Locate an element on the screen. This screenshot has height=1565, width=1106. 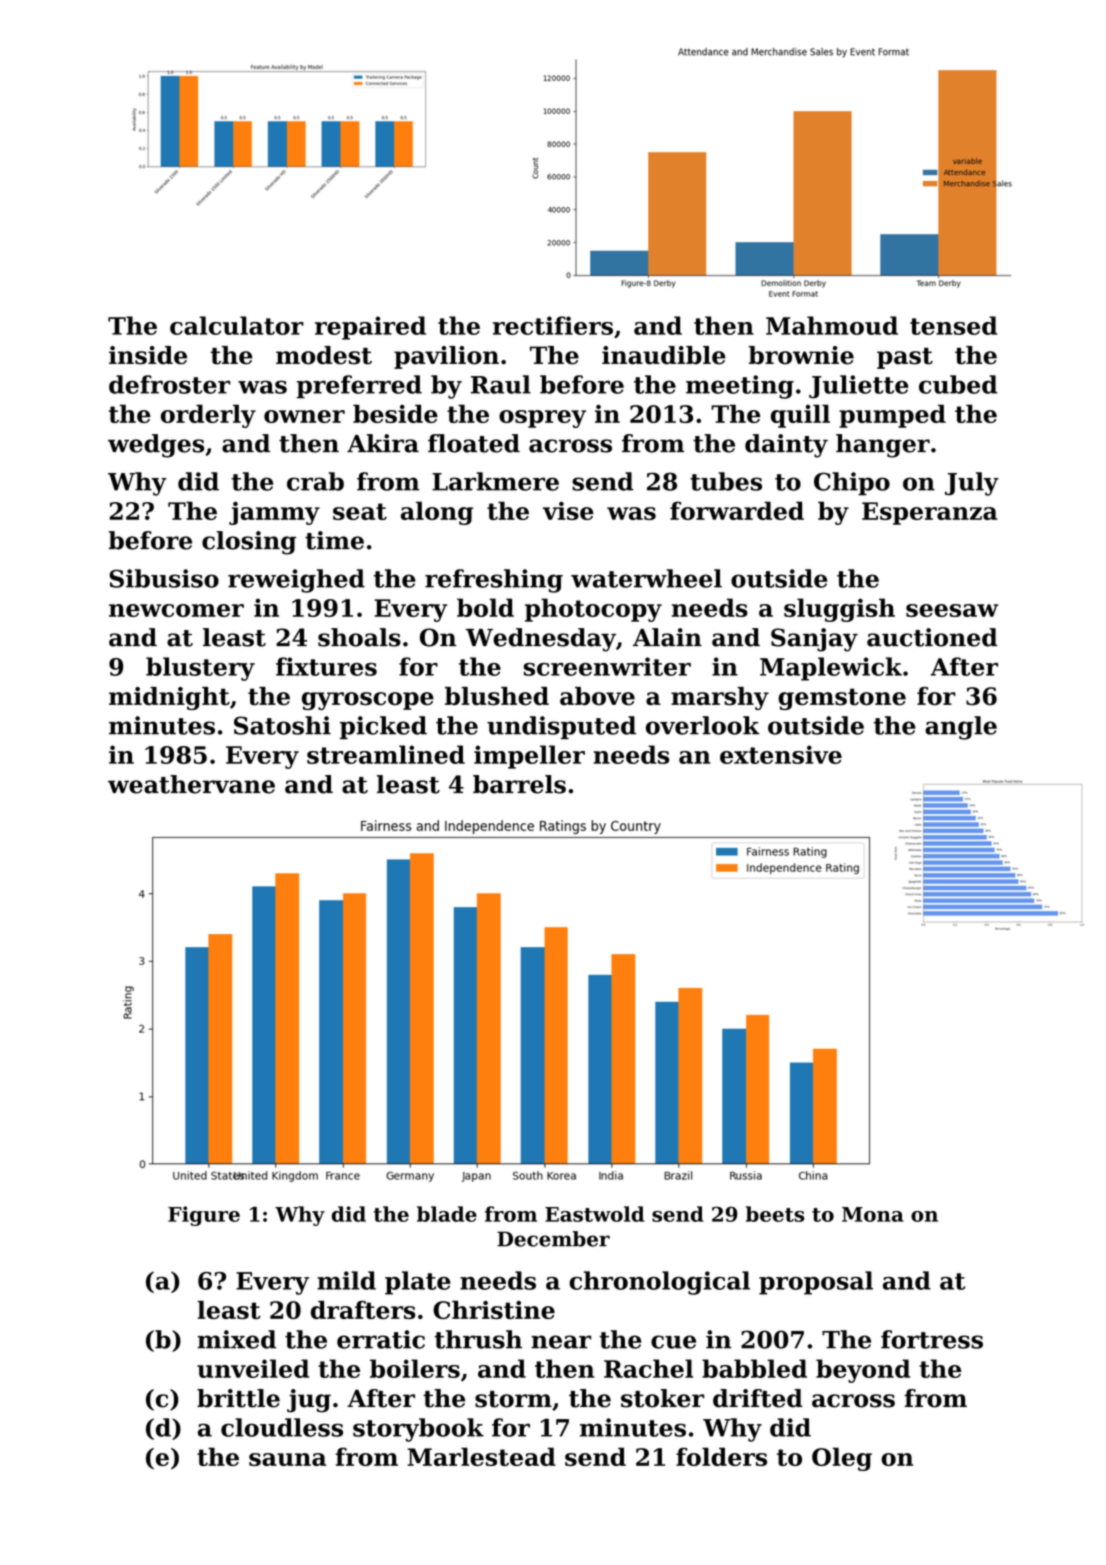
Eastwold is located at coordinates (594, 1214).
